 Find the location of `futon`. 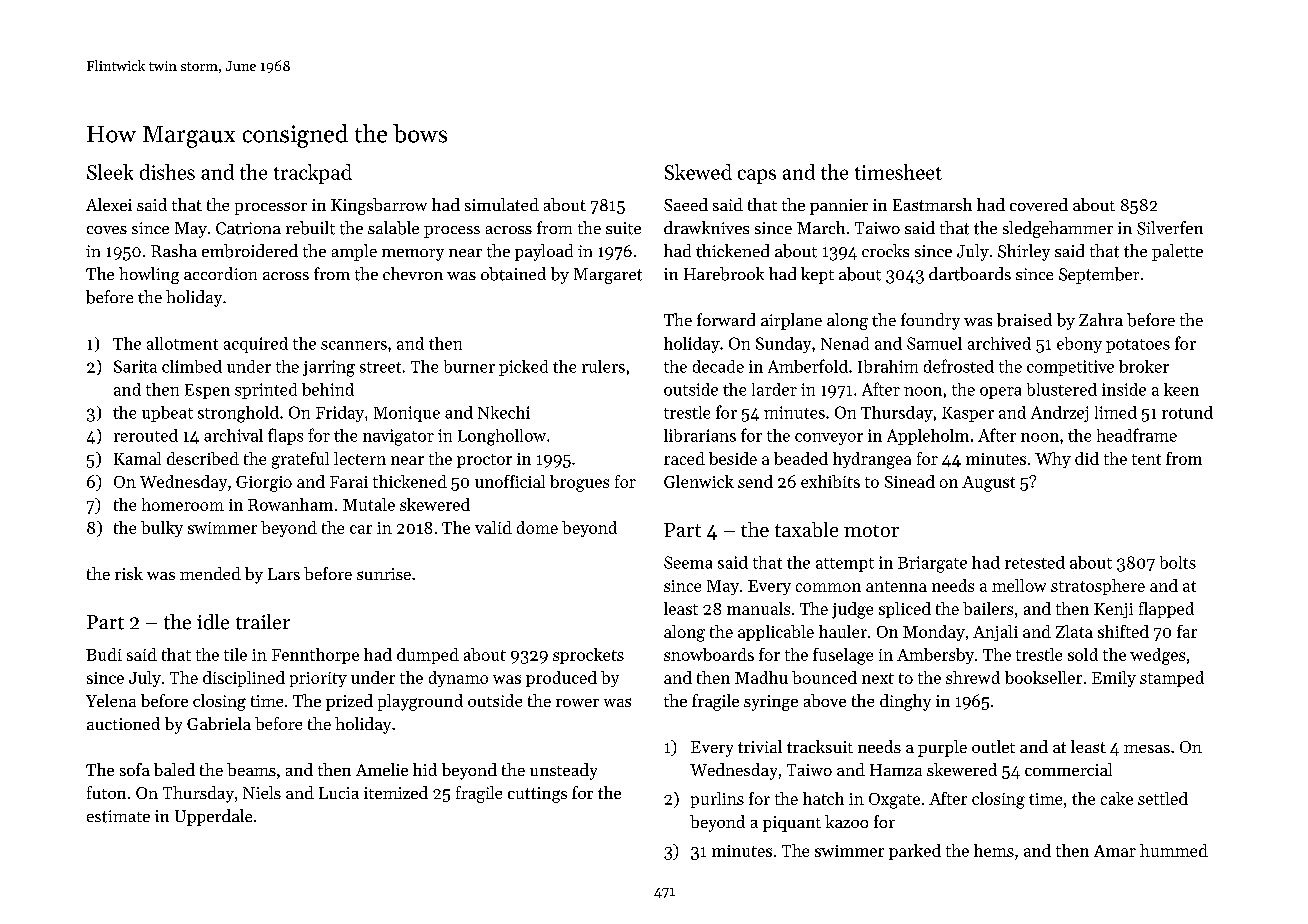

futon is located at coordinates (106, 792).
